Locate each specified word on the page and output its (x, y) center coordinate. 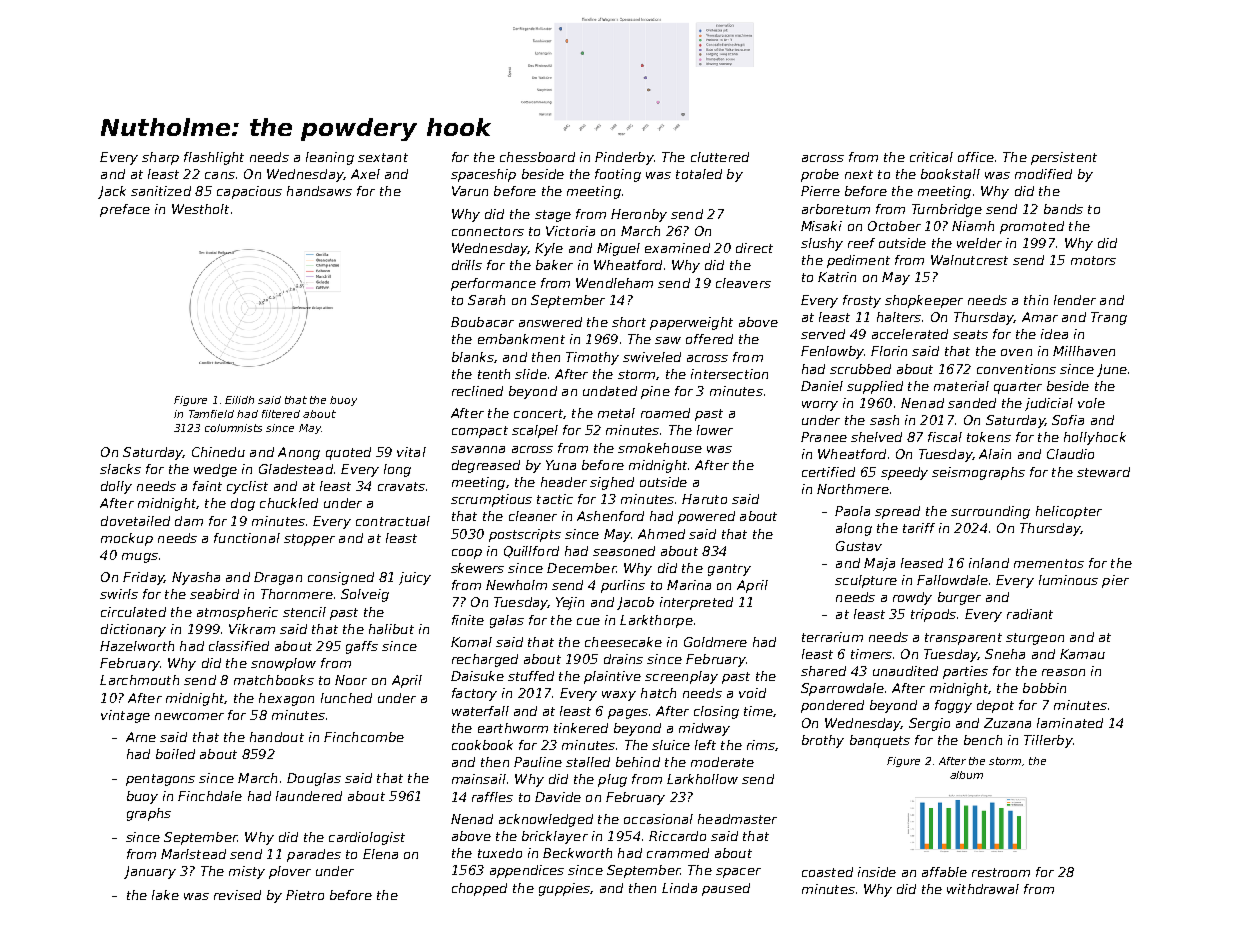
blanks (473, 357)
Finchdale (210, 796)
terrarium (832, 637)
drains (623, 659)
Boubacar (482, 322)
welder (979, 243)
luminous (1068, 580)
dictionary (133, 630)
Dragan (278, 578)
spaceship (483, 175)
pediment (858, 261)
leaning (330, 158)
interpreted (696, 603)
